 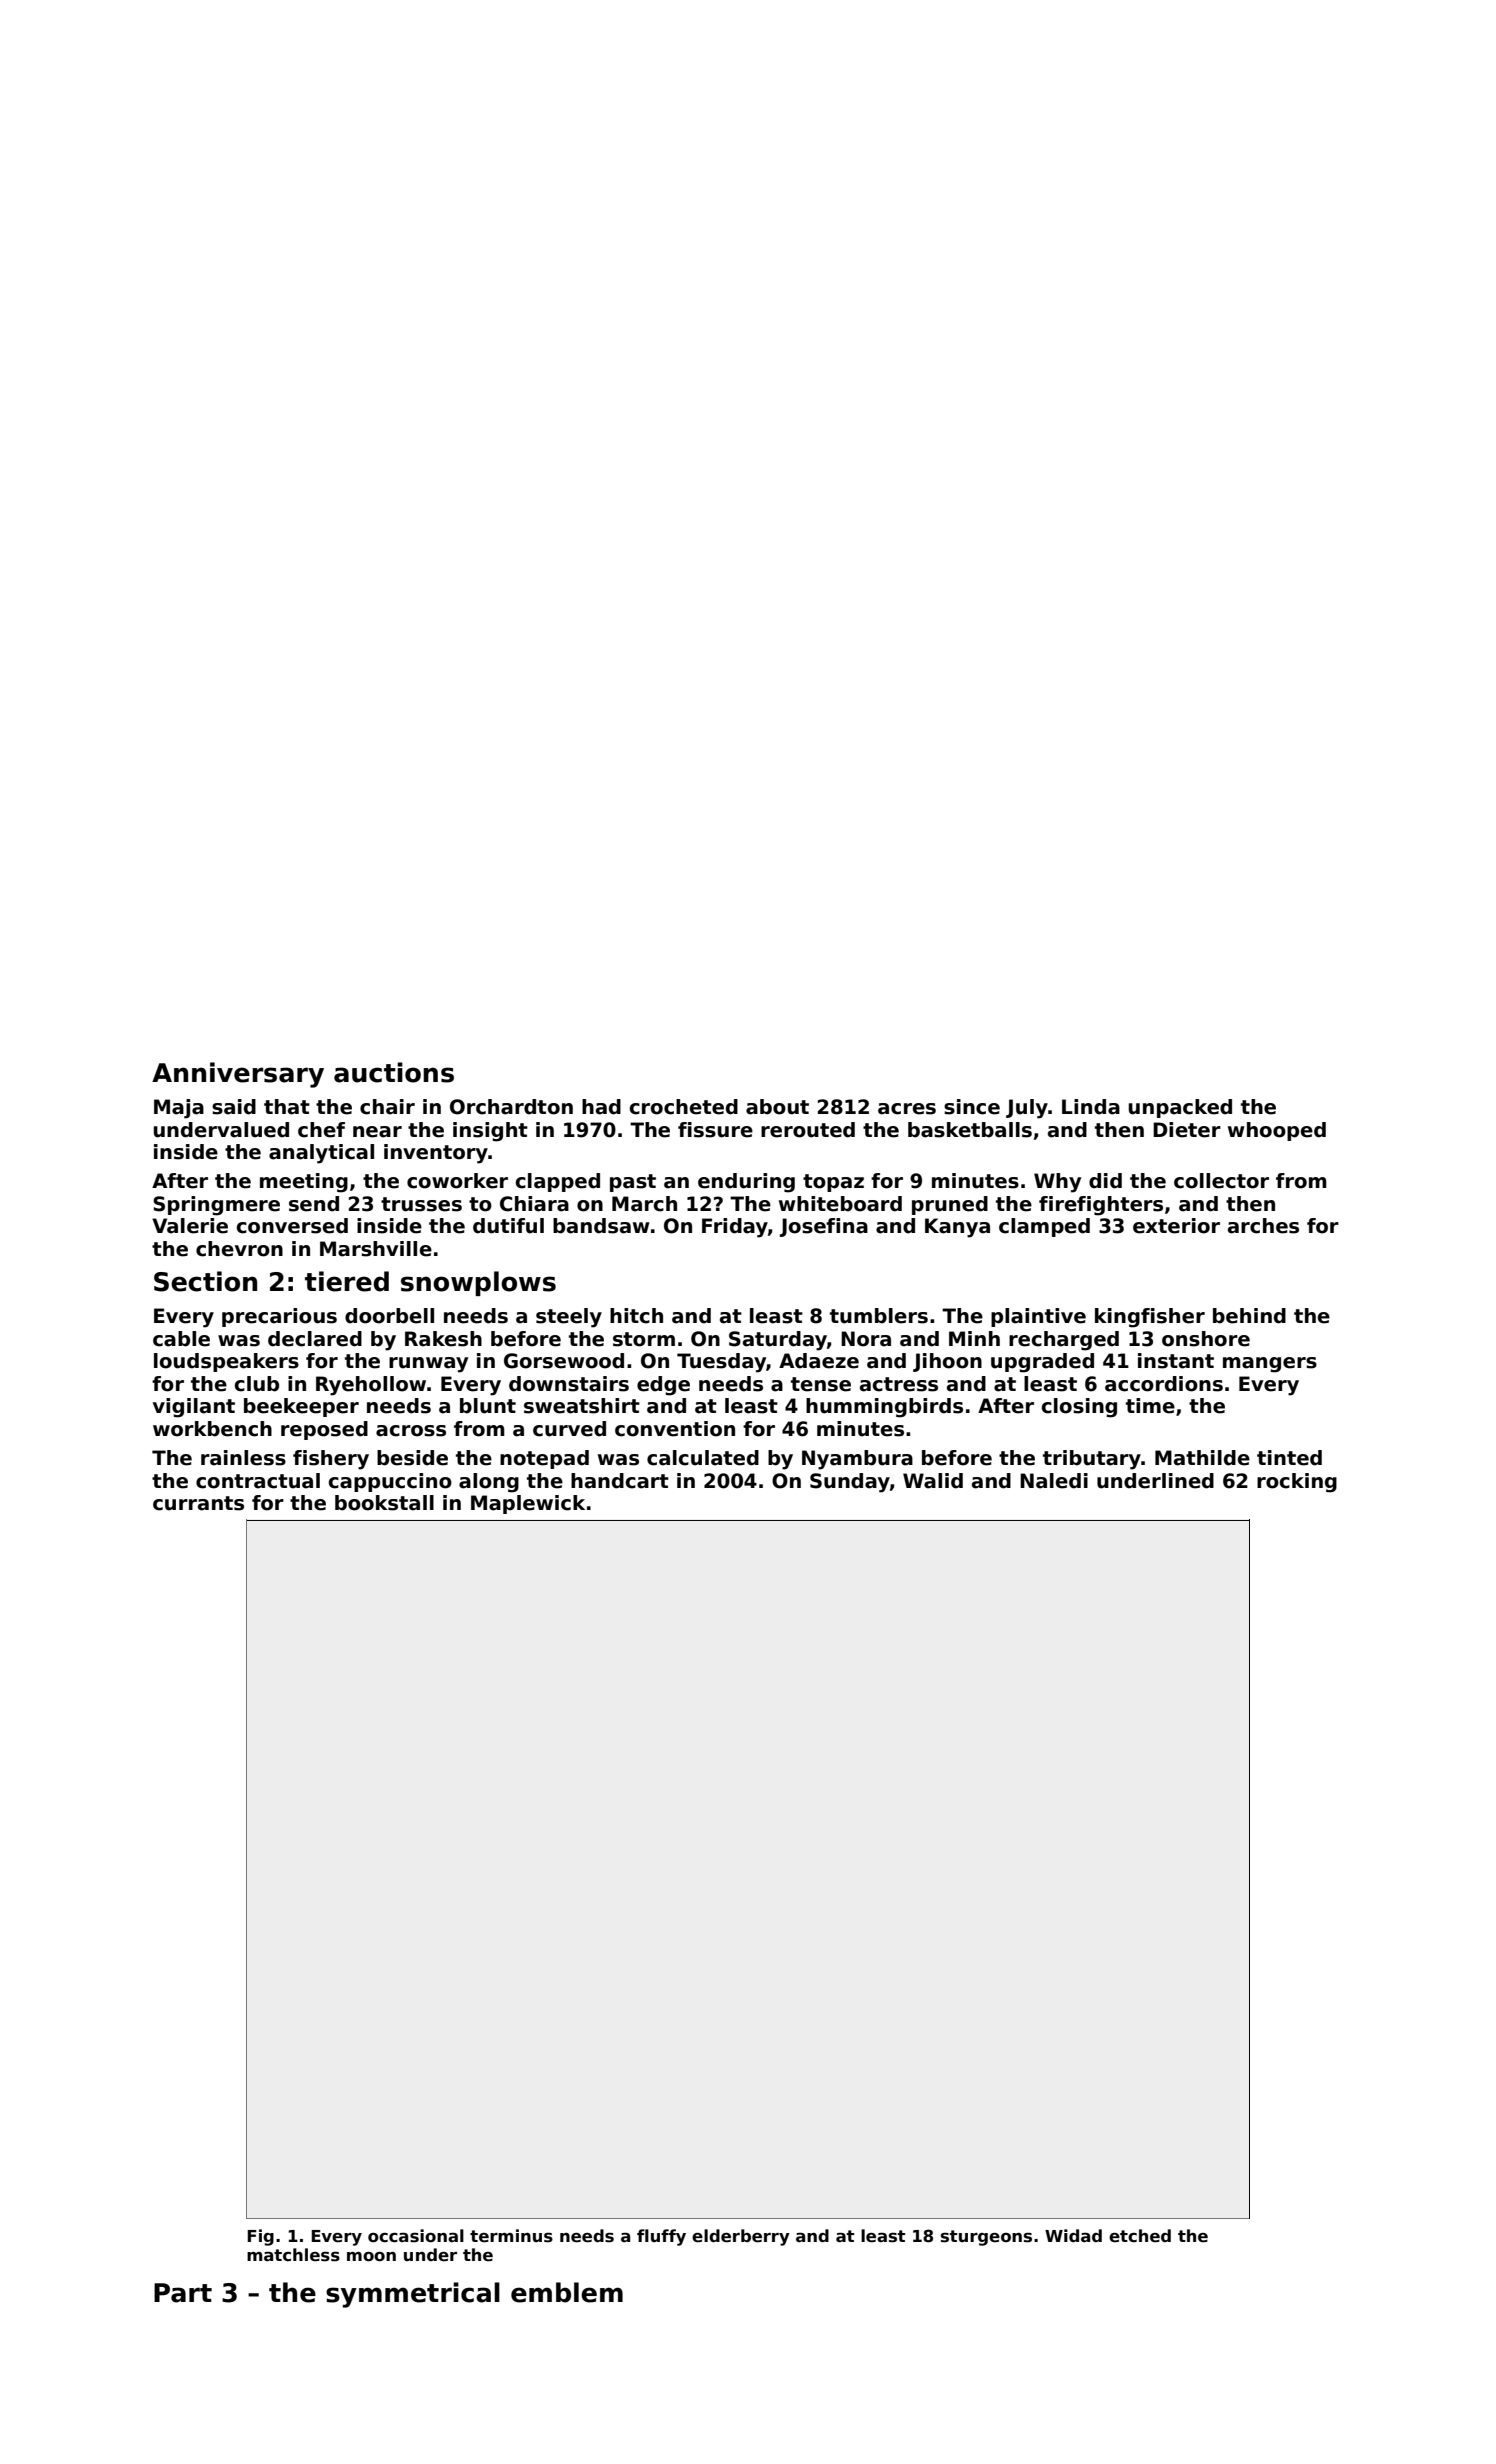 I want to click on beekeeper, so click(x=301, y=1407).
